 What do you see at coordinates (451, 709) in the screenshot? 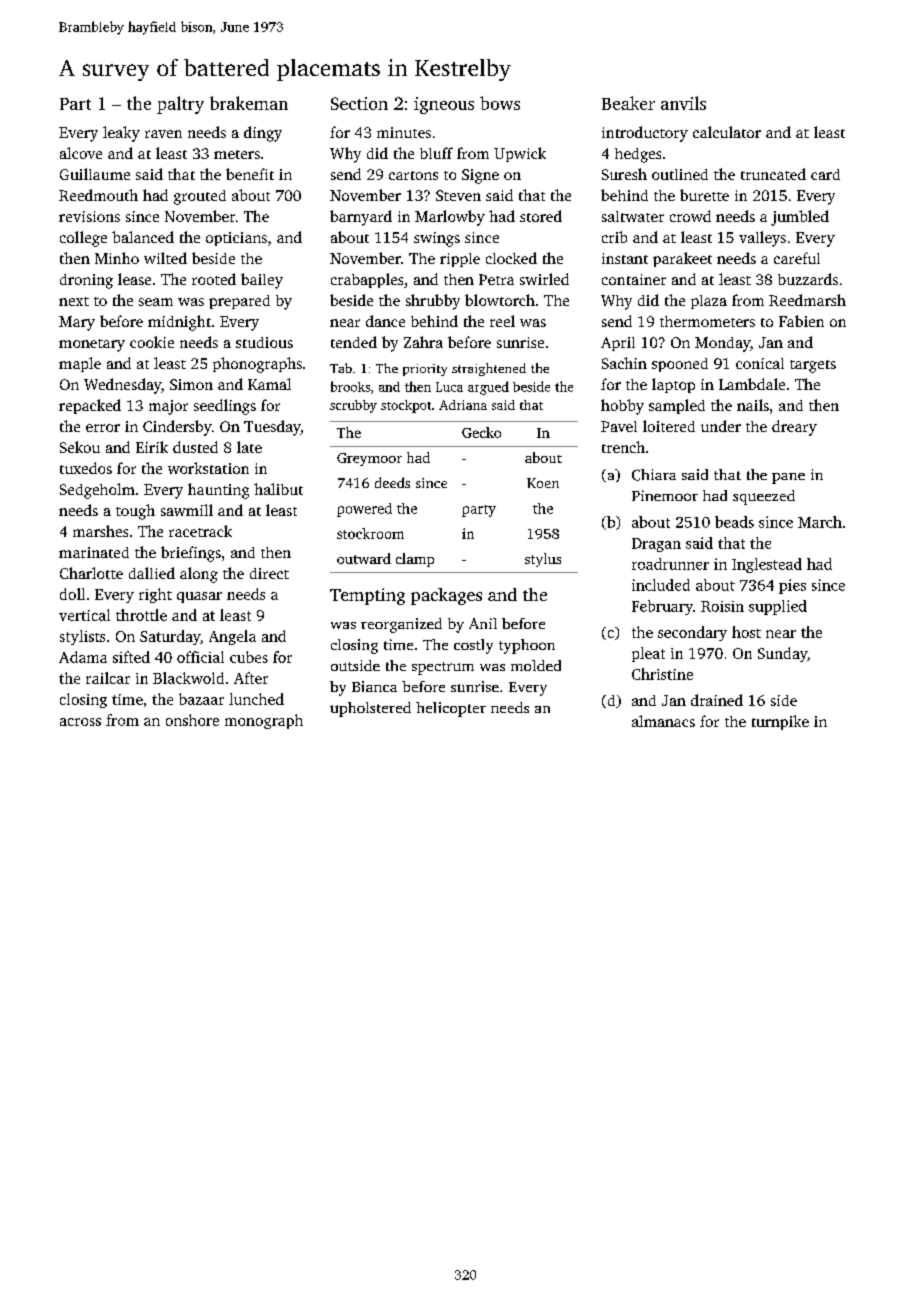
I see `helicopter` at bounding box center [451, 709].
